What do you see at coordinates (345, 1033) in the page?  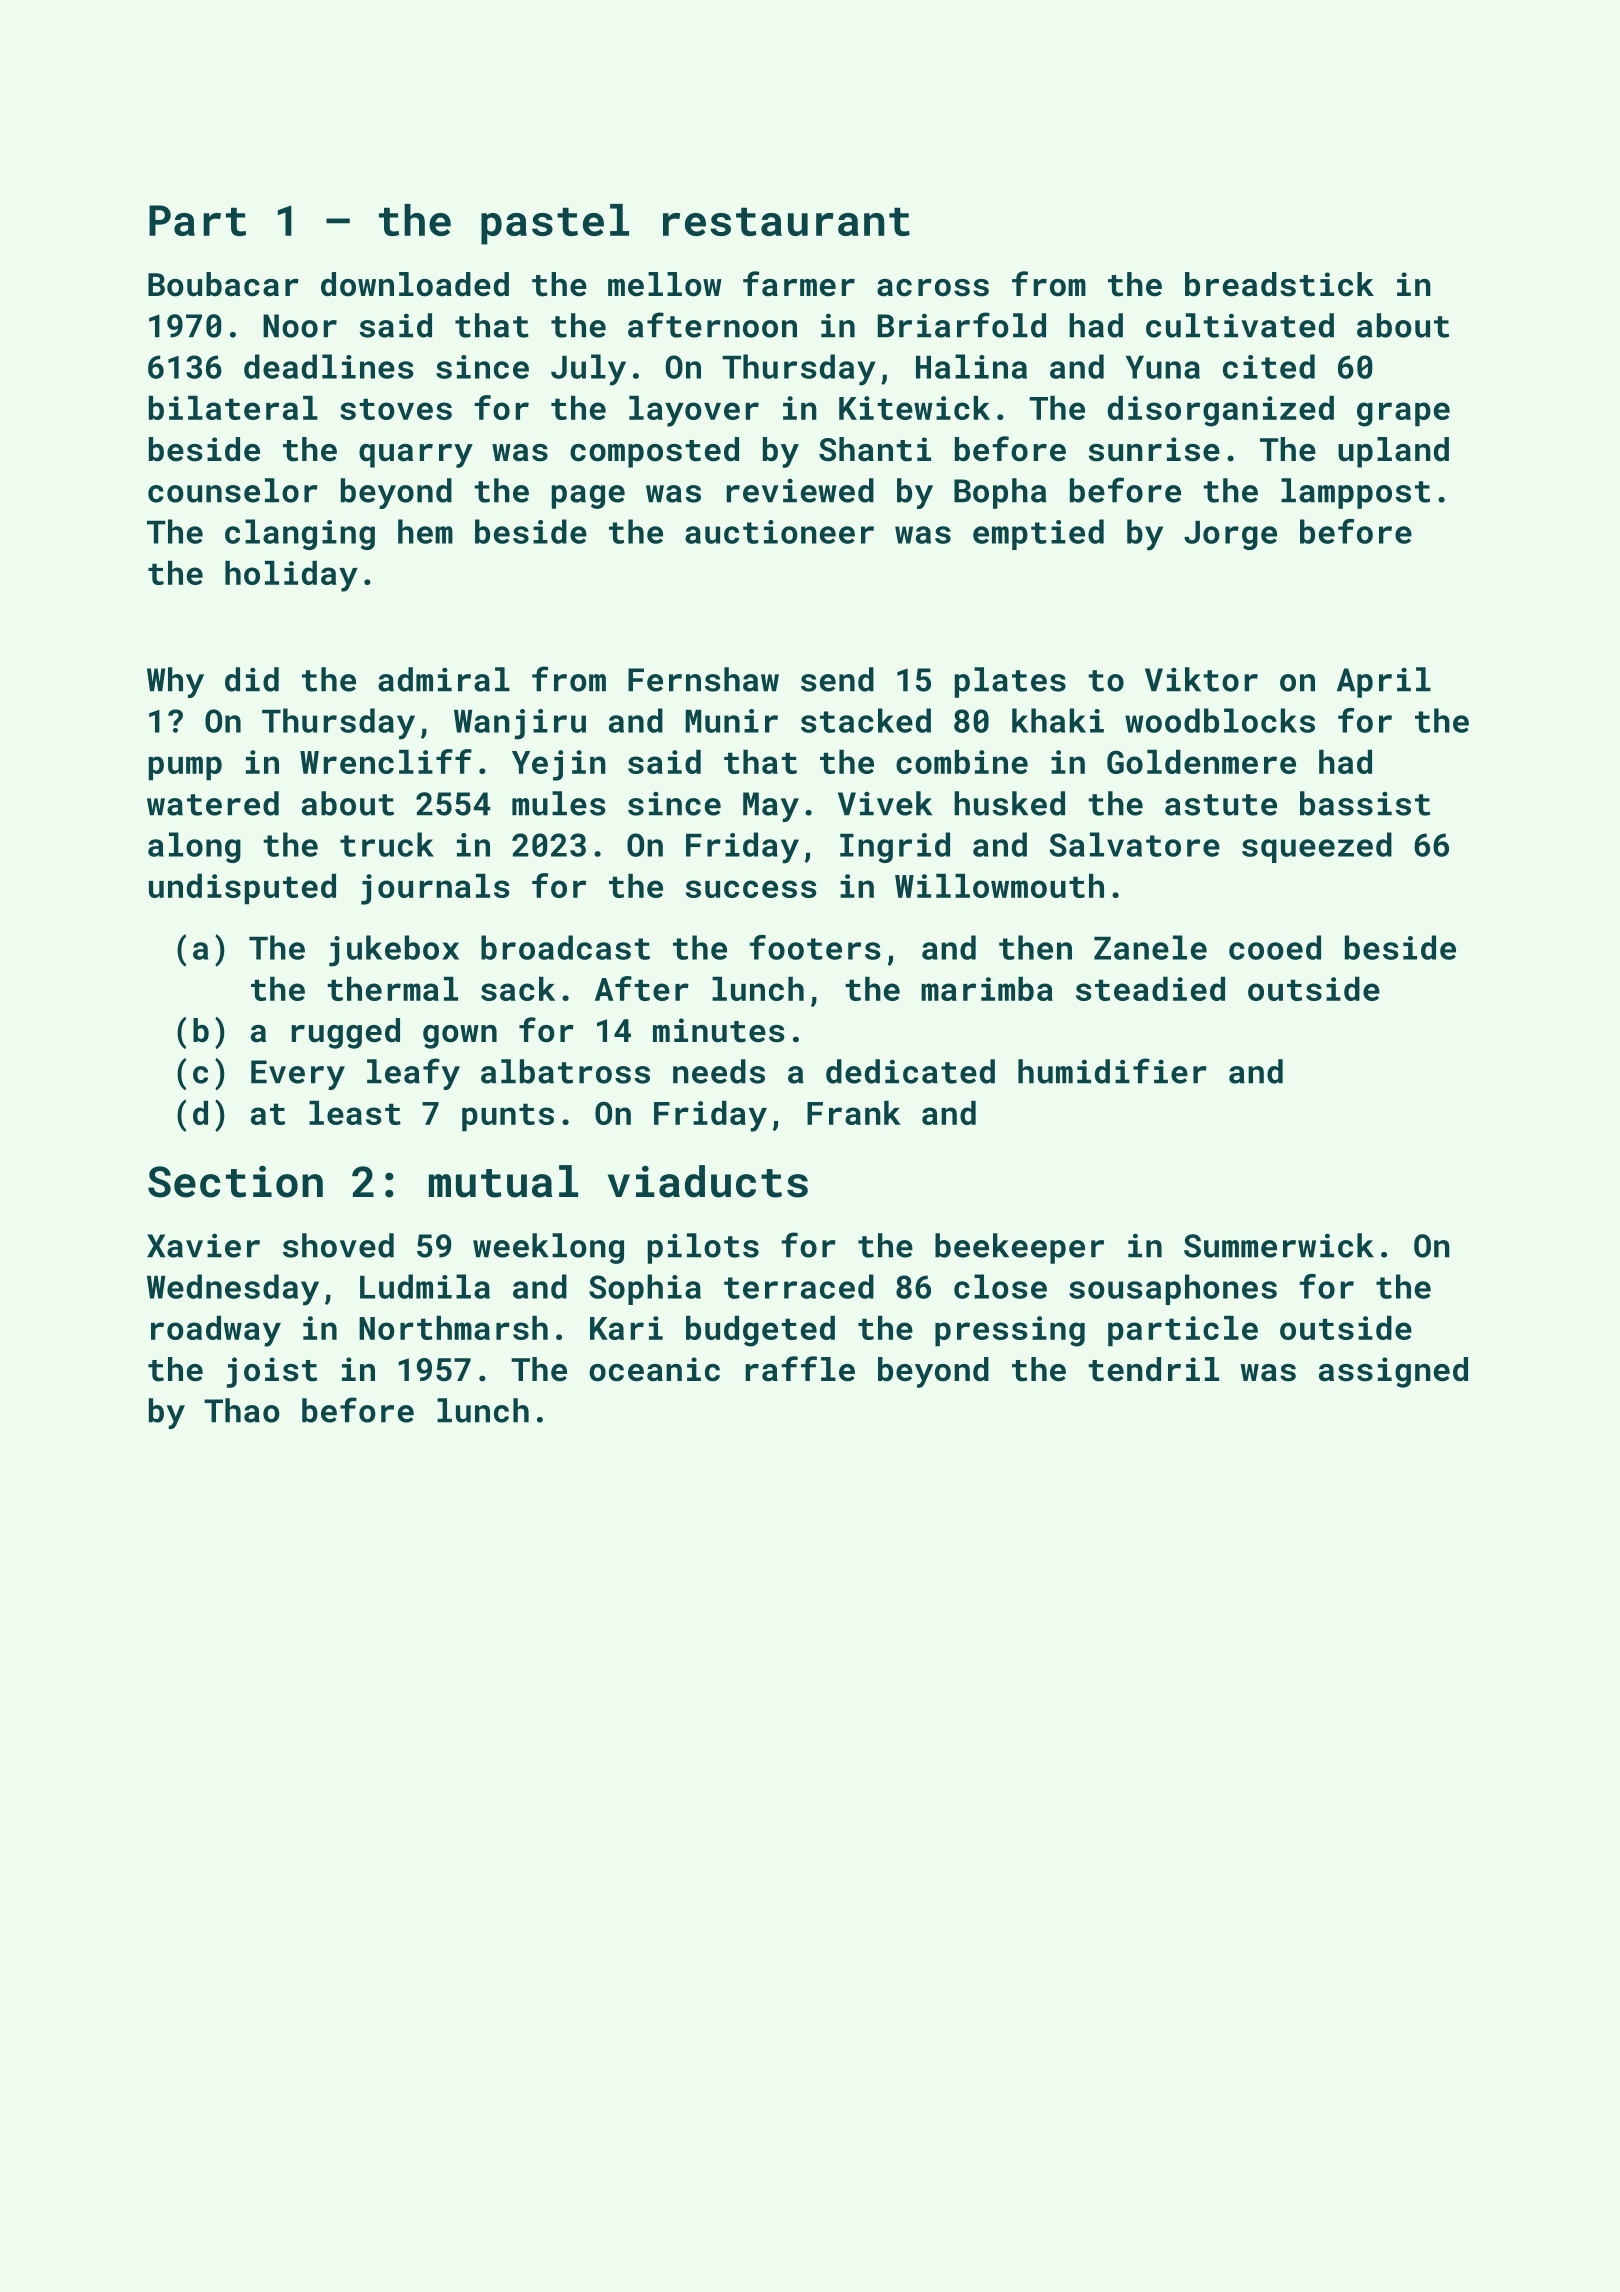 I see `rugged` at bounding box center [345, 1033].
